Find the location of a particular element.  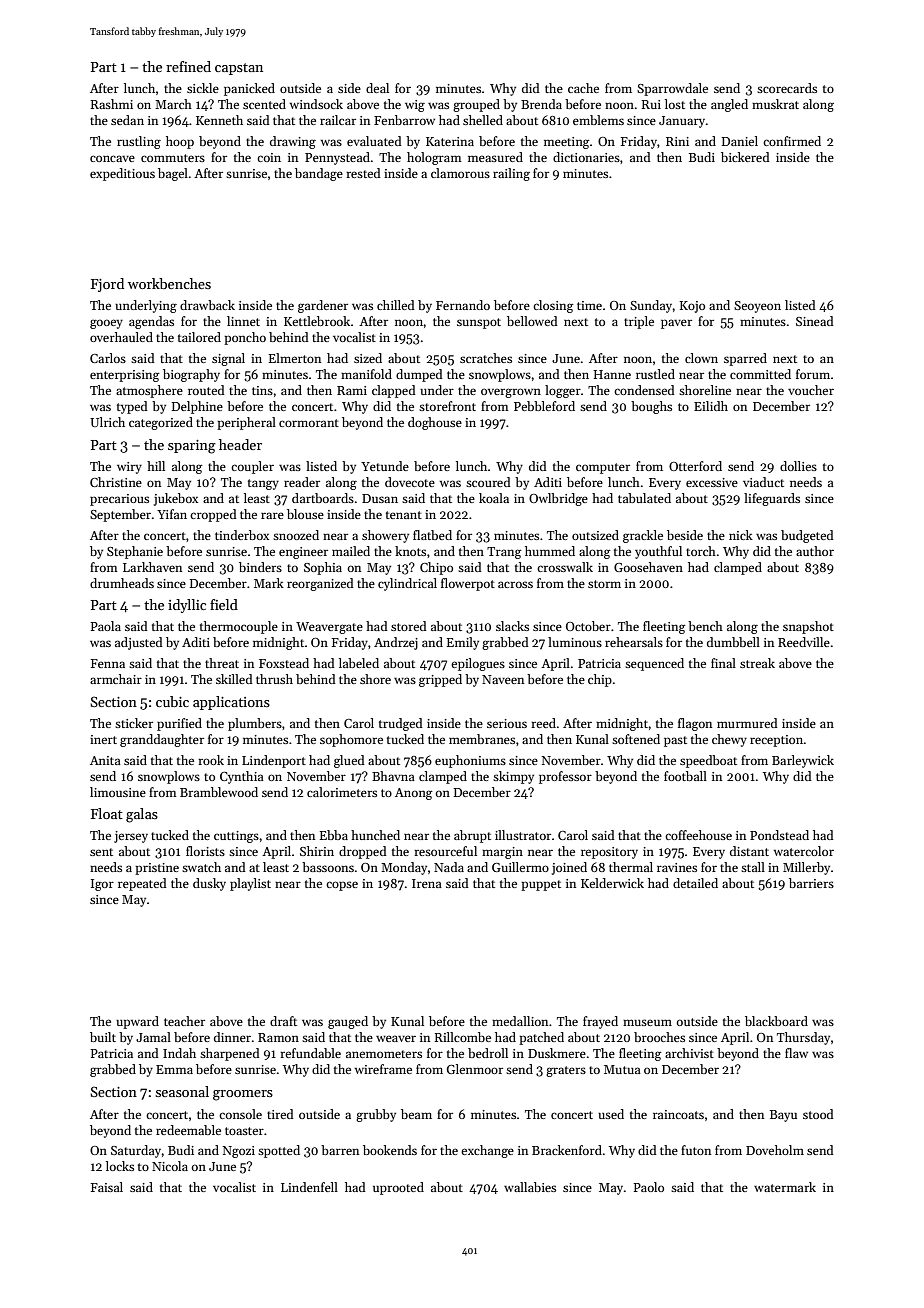

sticker is located at coordinates (134, 723).
